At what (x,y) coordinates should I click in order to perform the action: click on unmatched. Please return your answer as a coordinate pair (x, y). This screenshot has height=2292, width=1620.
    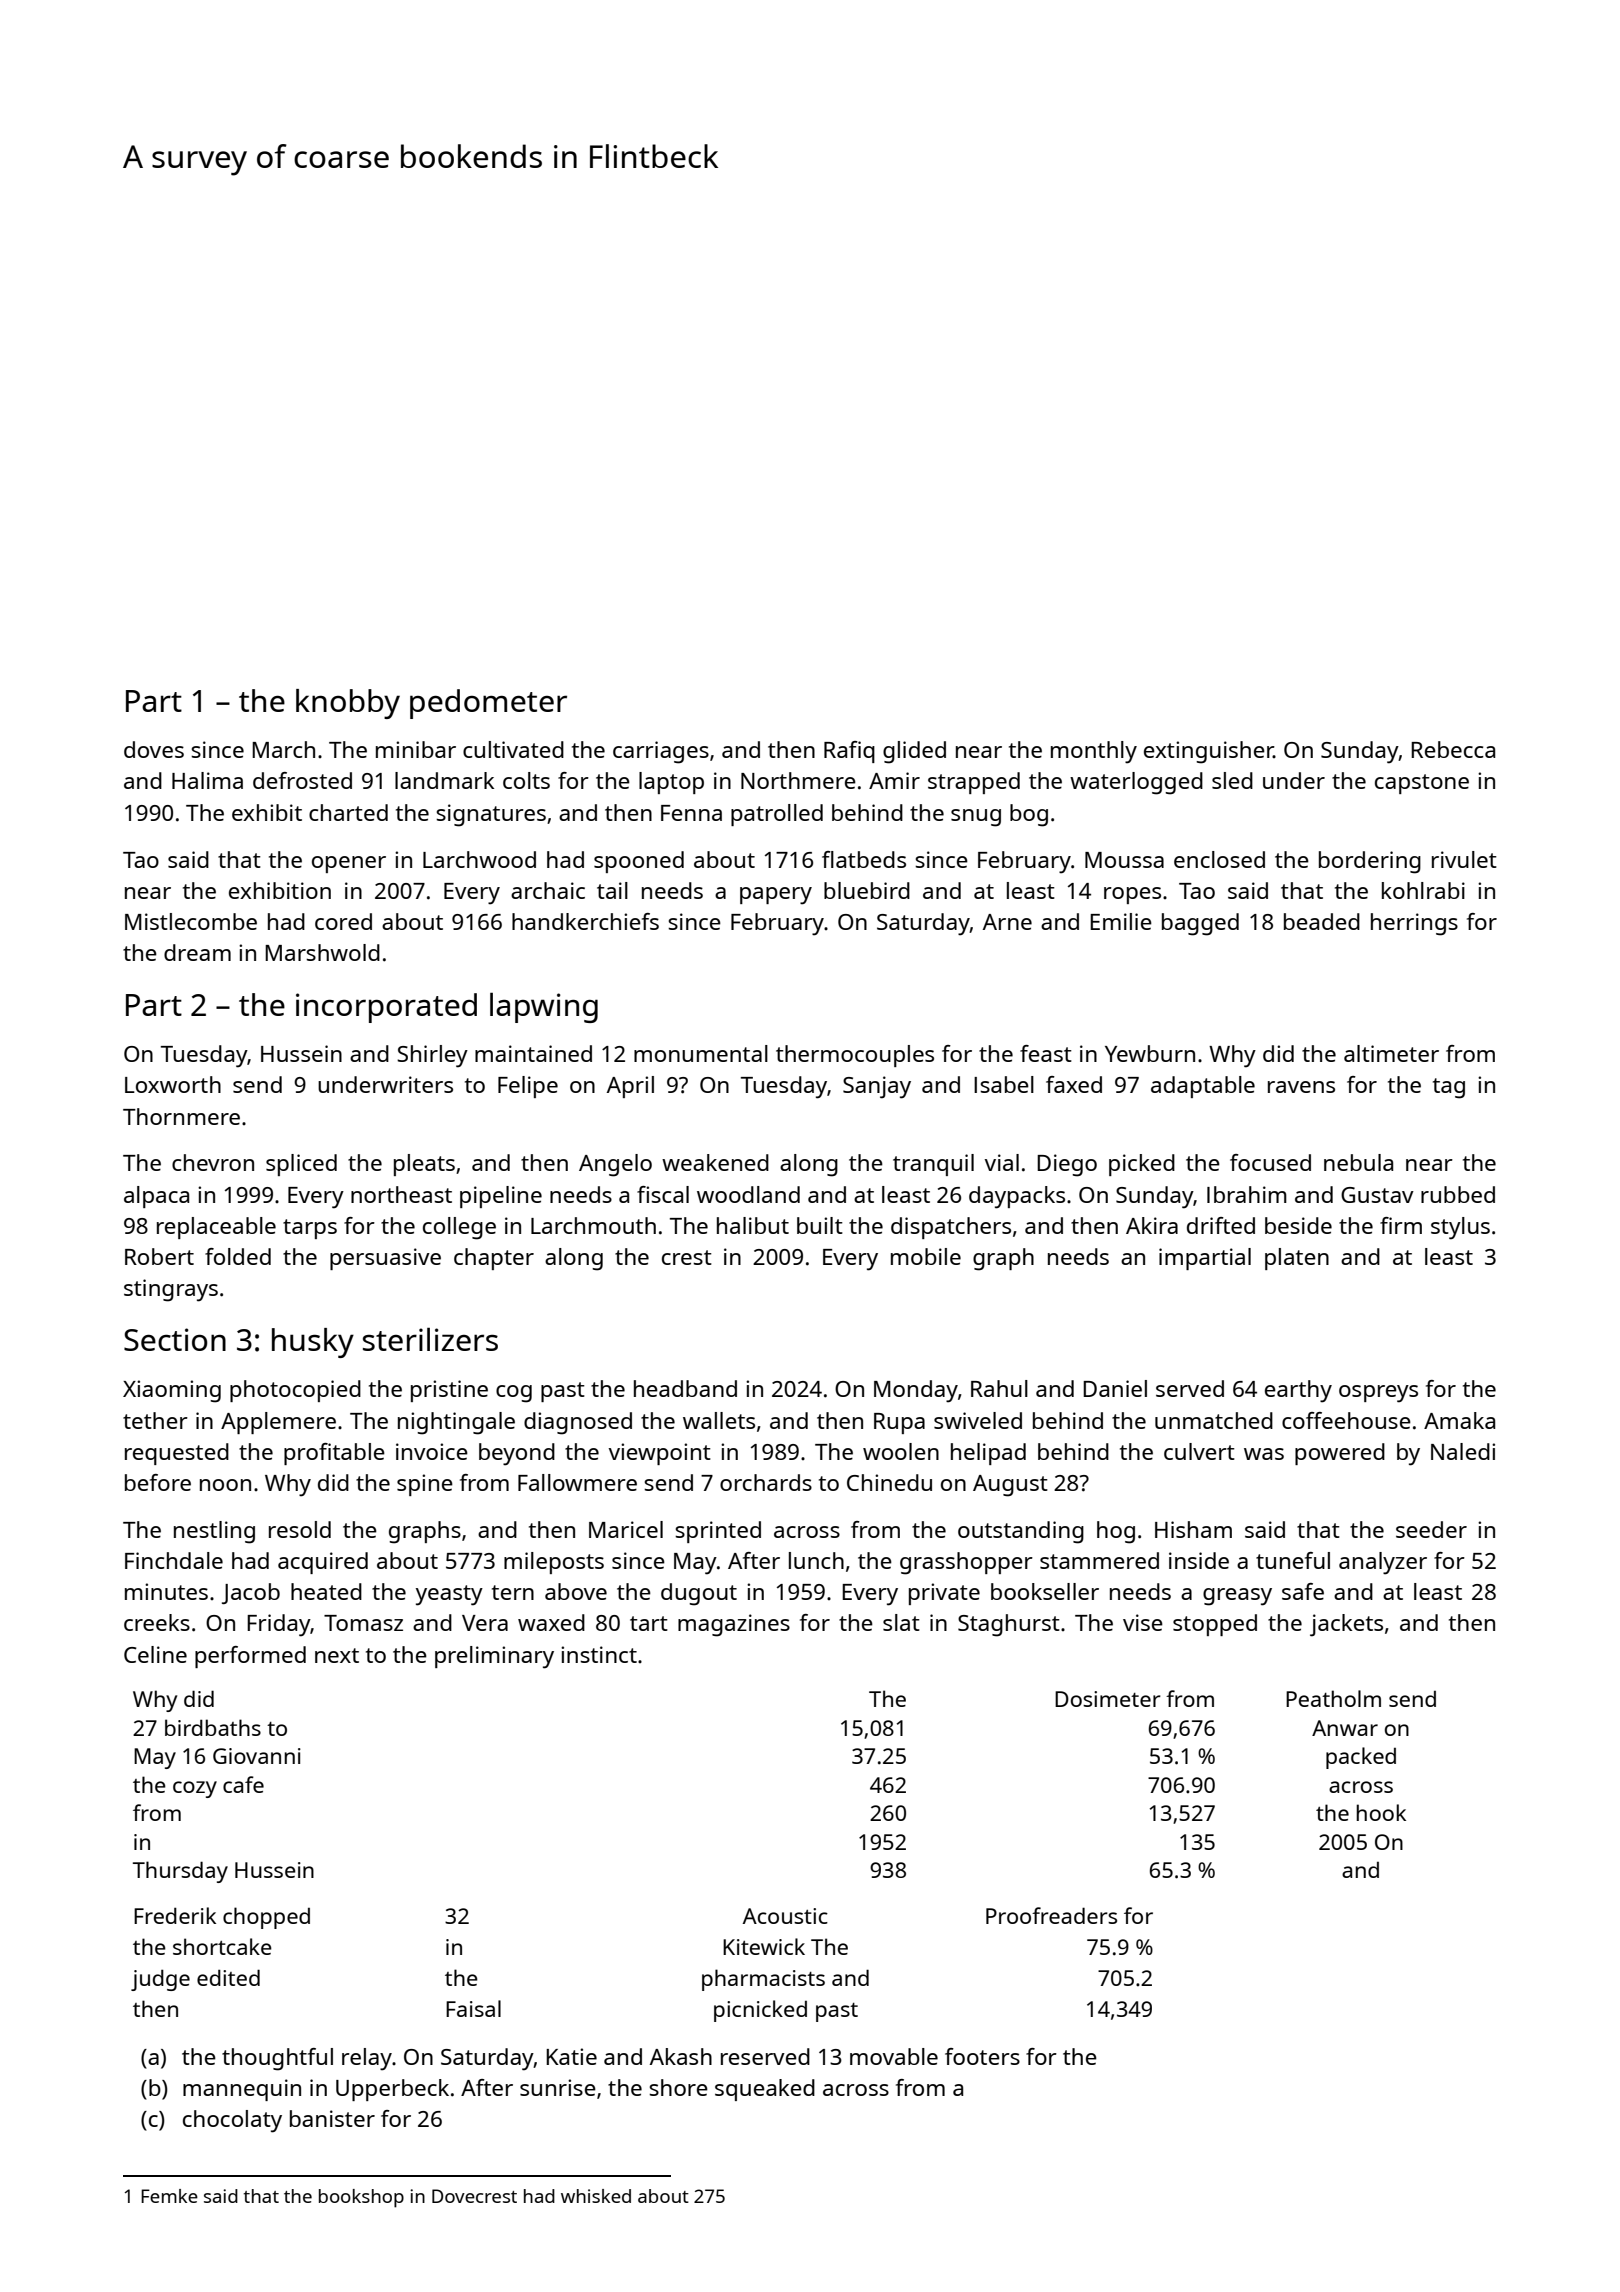
    Looking at the image, I should click on (1214, 1420).
